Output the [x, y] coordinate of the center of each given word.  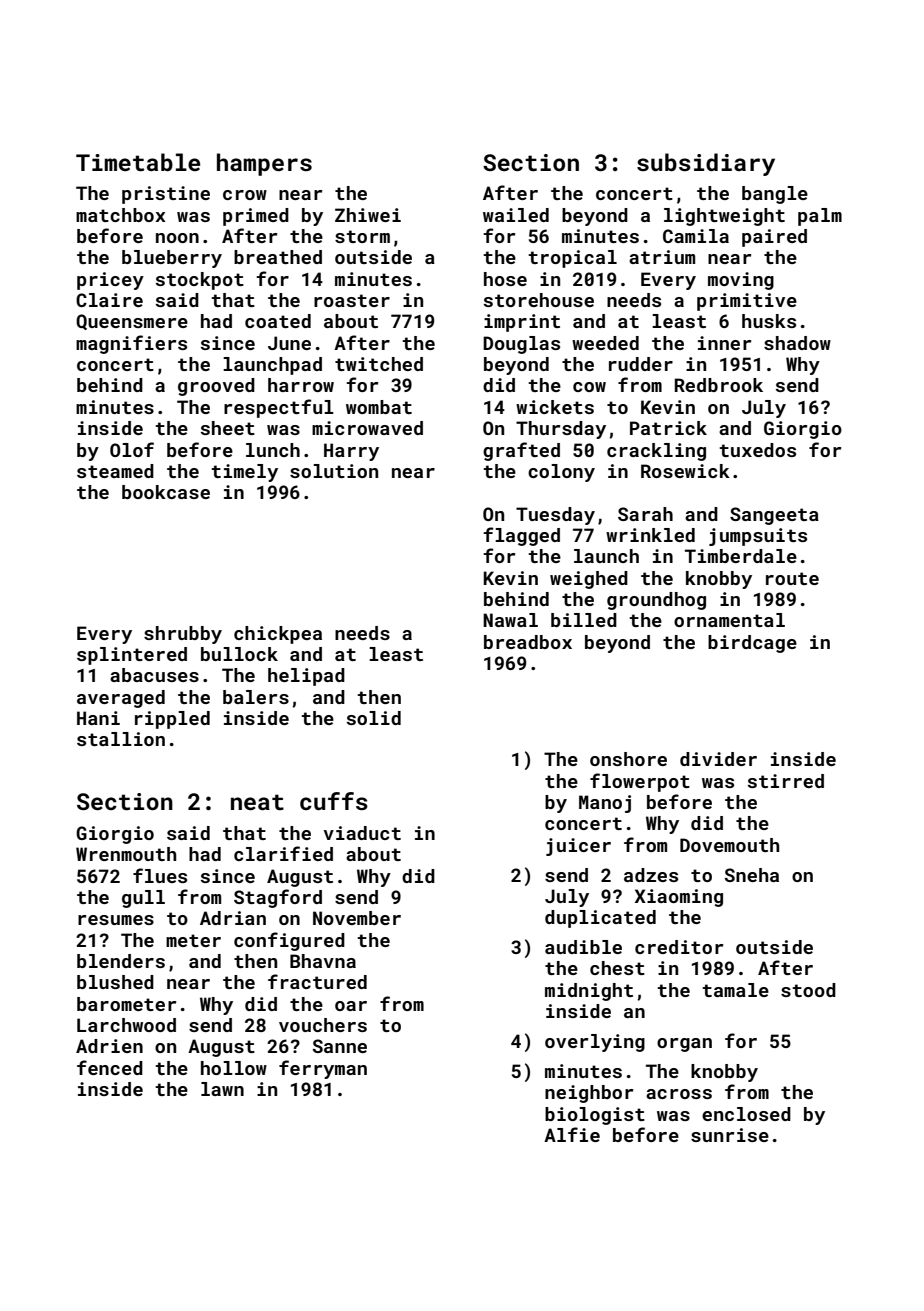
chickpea [278, 635]
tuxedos [757, 450]
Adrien [109, 1046]
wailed [516, 215]
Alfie [572, 1134]
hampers [264, 164]
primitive [747, 302]
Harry [351, 452]
